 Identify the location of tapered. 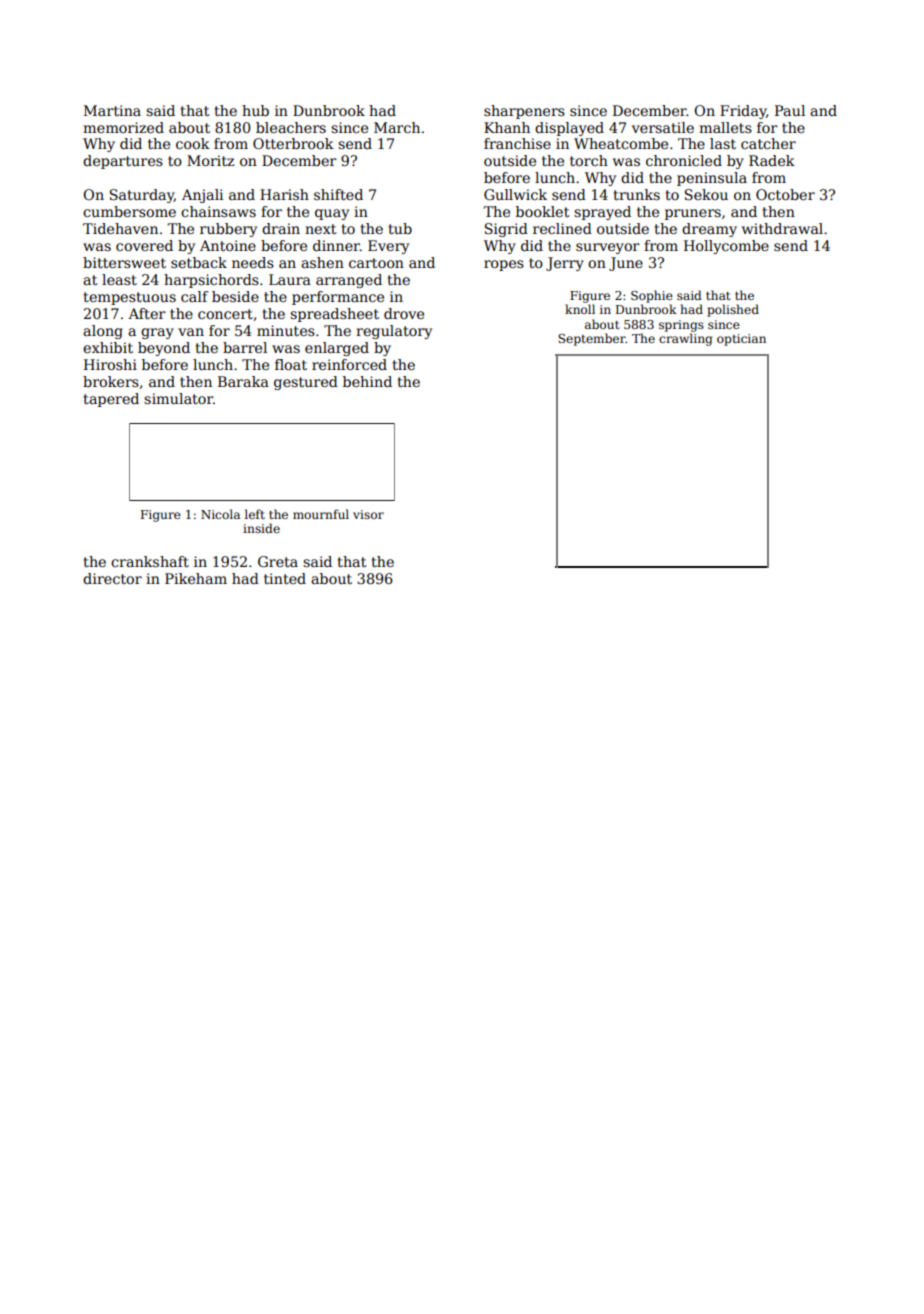
(111, 400).
